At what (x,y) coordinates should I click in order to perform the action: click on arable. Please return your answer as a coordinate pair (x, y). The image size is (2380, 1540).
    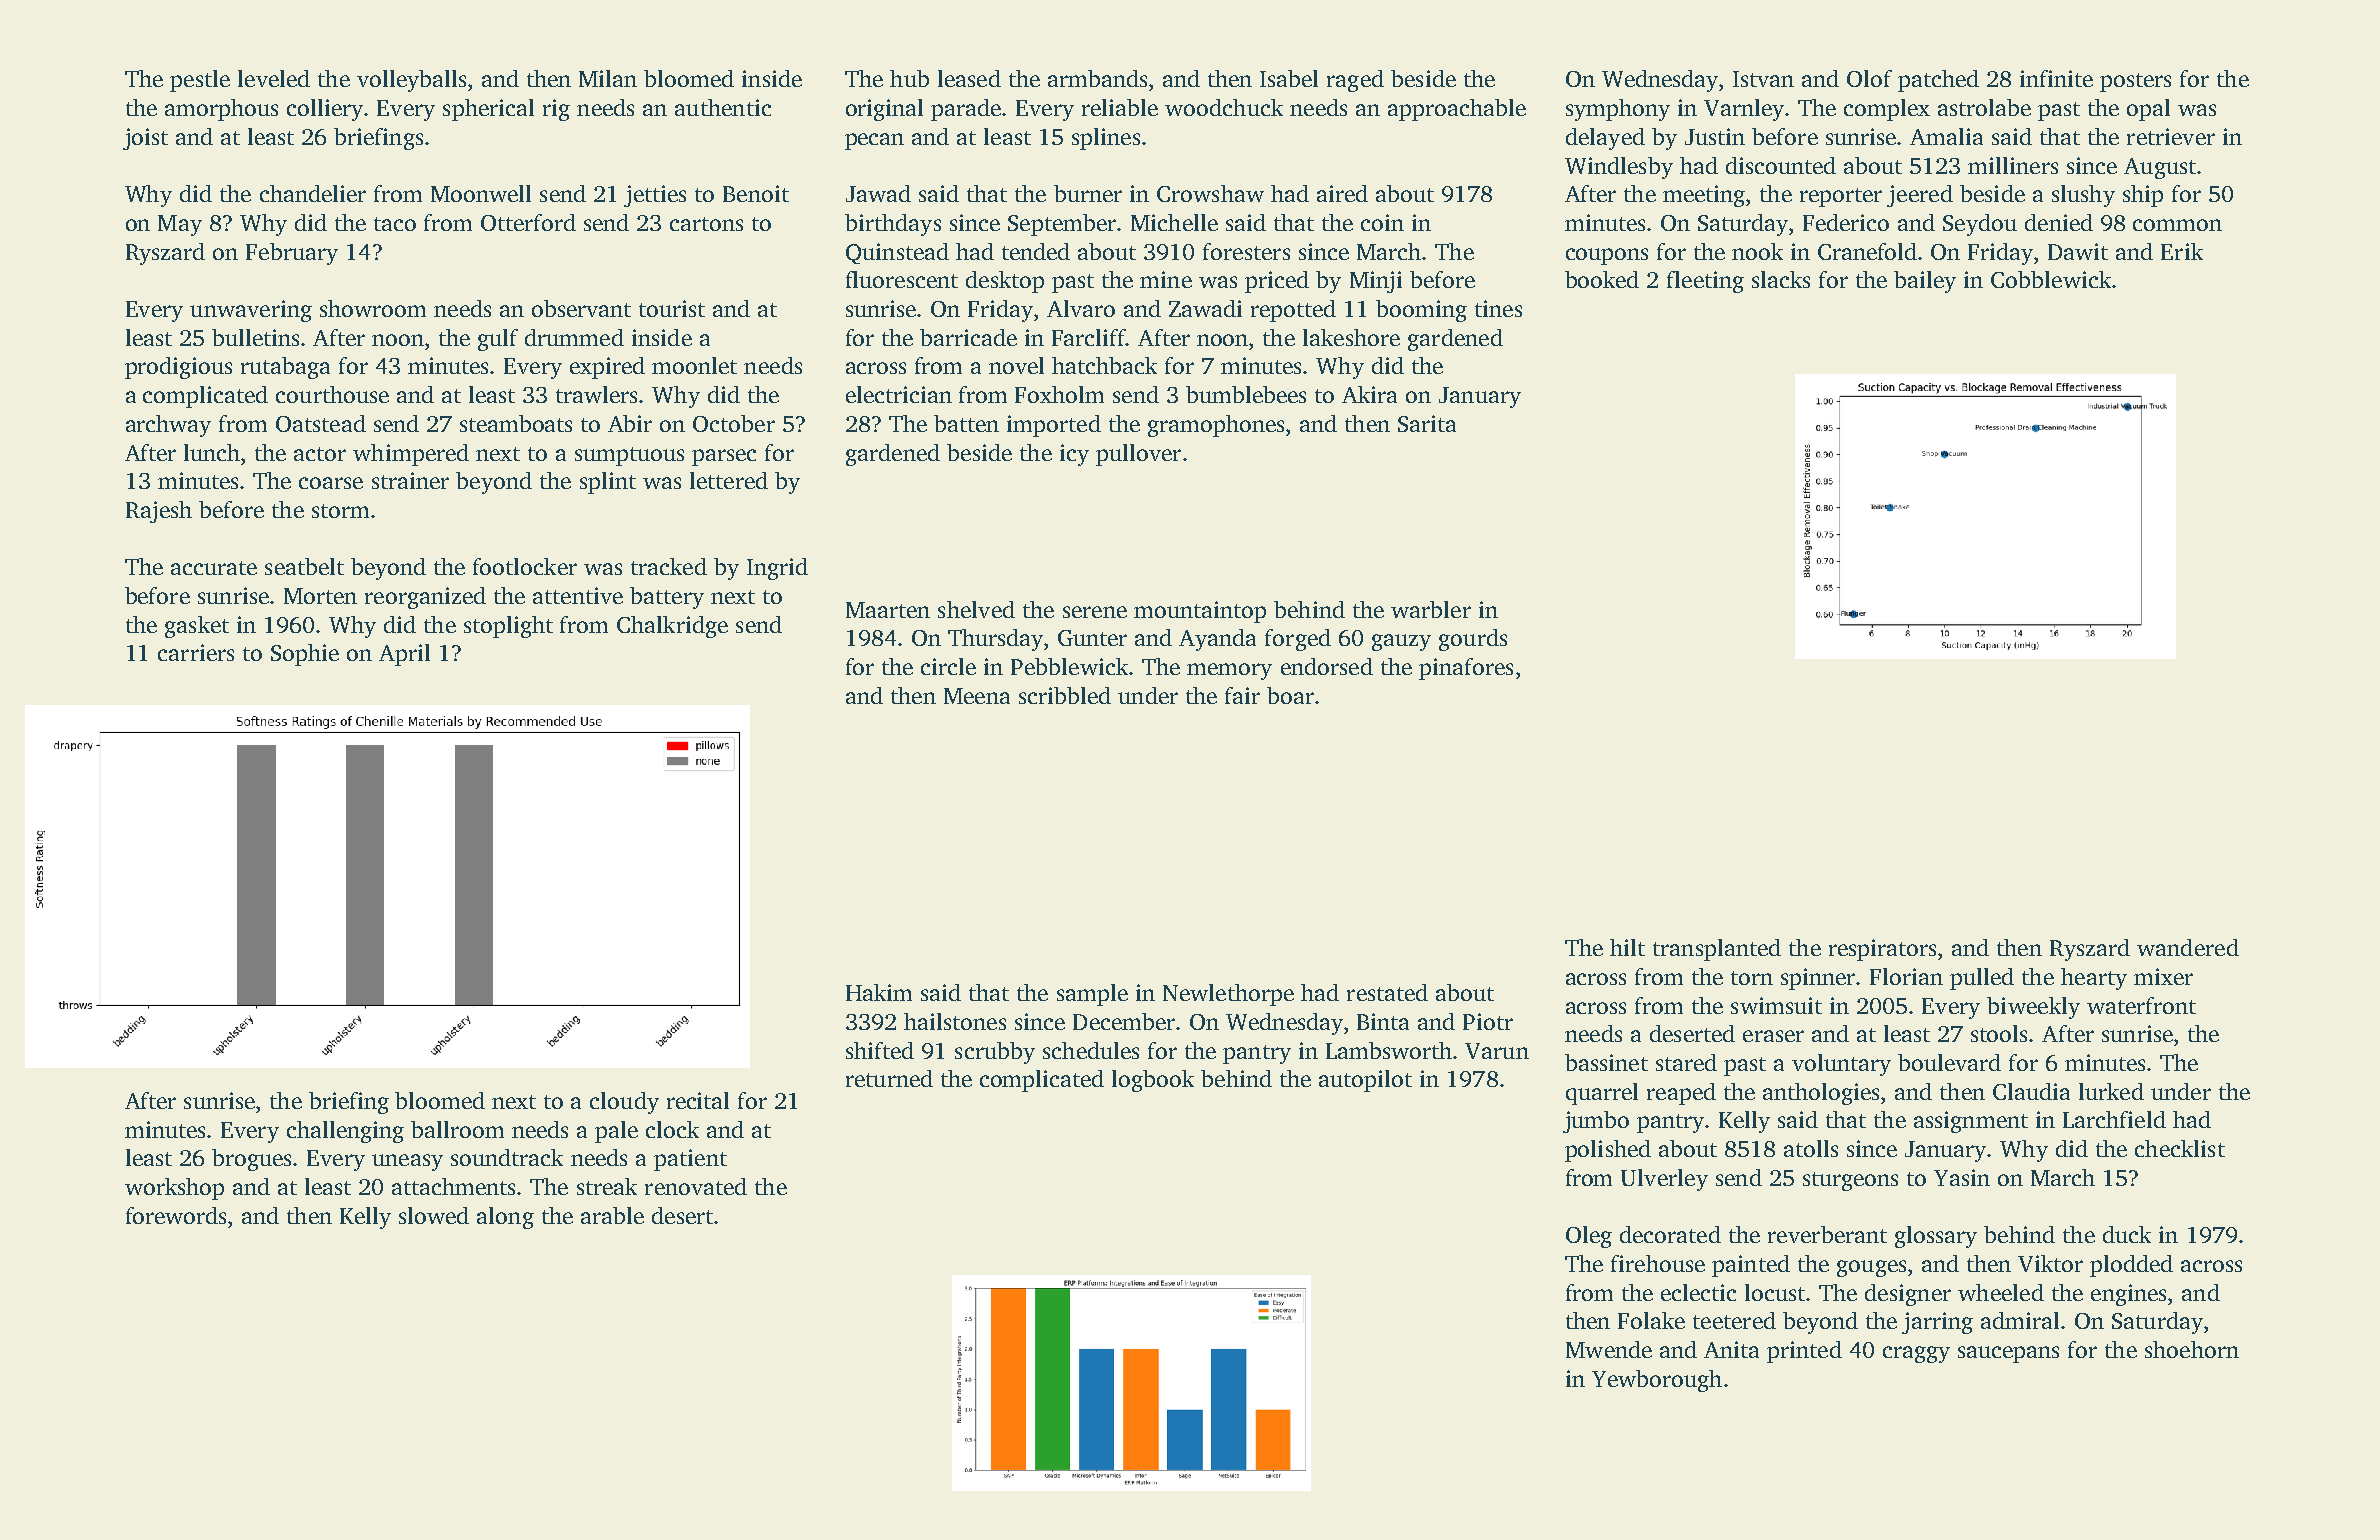
    Looking at the image, I should click on (612, 1215).
